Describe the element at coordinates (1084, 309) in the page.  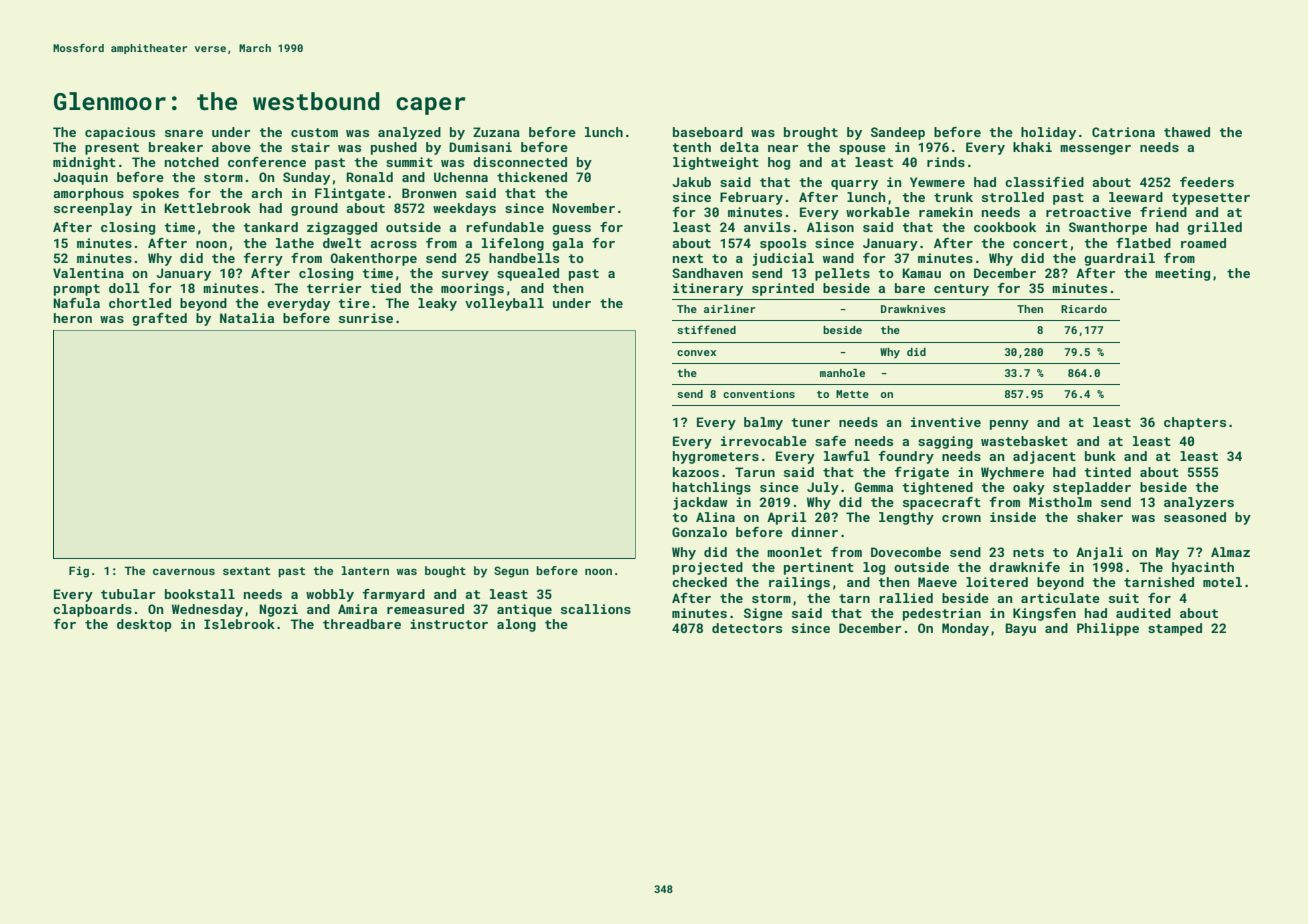
I see `Ricardo` at that location.
